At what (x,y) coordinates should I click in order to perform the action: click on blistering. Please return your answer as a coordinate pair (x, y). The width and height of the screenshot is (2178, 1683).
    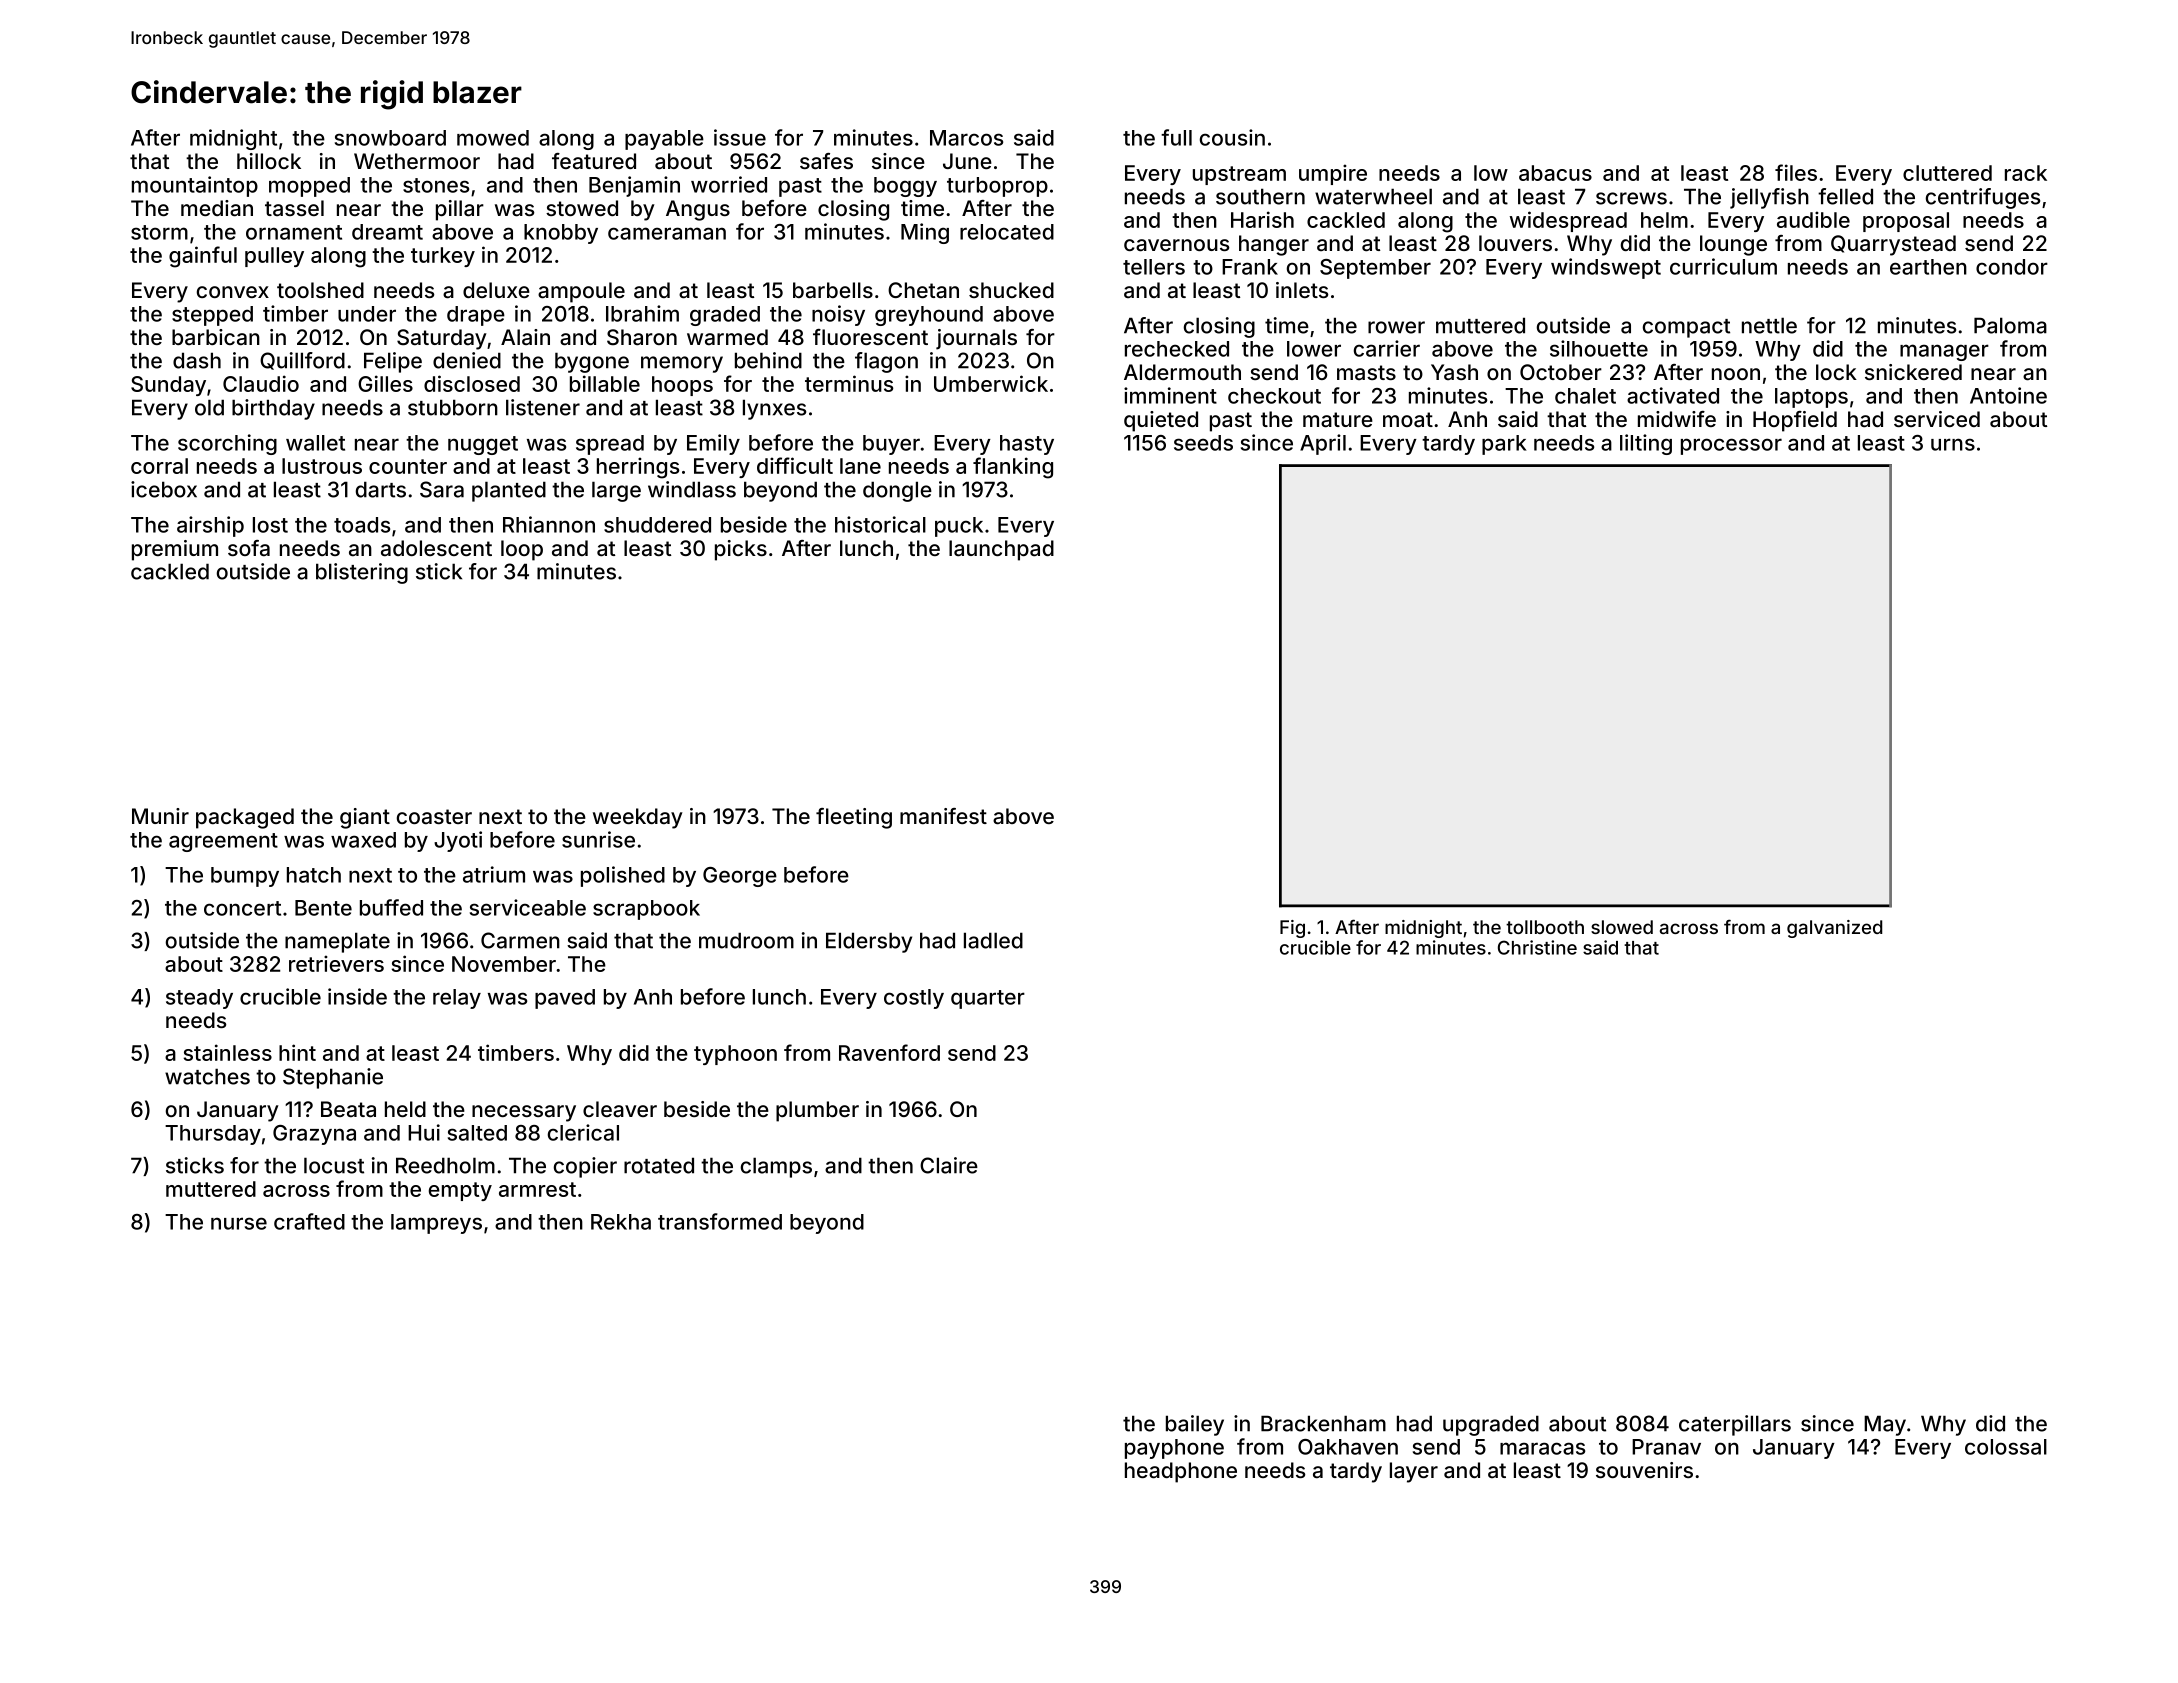
    Looking at the image, I should click on (362, 573).
